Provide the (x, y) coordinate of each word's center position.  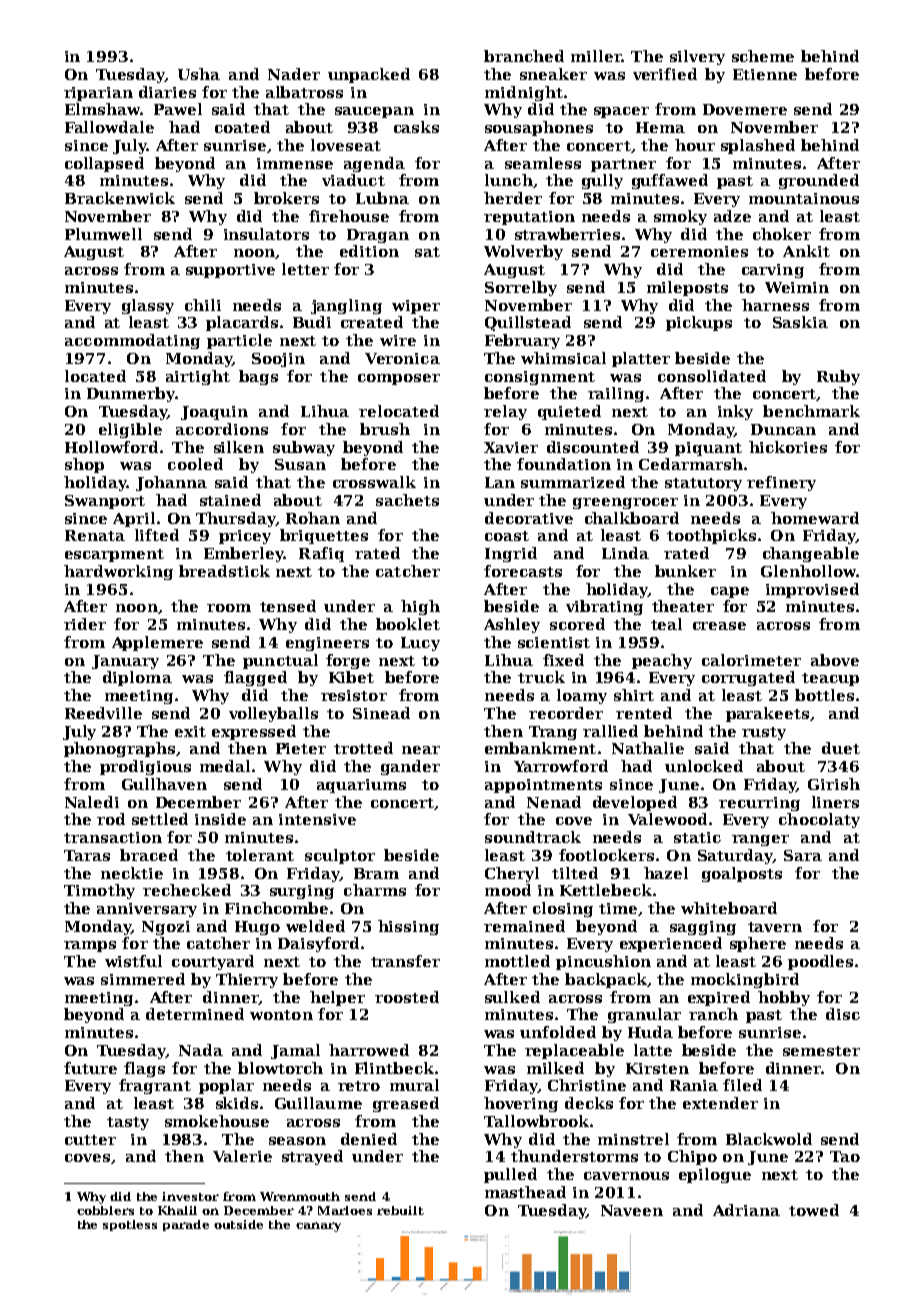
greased (406, 1104)
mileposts (687, 288)
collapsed (104, 164)
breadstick (224, 571)
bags (258, 377)
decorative (529, 518)
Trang (553, 733)
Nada (201, 1050)
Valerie (242, 1156)
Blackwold (769, 1139)
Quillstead (528, 323)
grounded (819, 181)
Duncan (783, 429)
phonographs (119, 749)
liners (835, 802)
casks (416, 127)
